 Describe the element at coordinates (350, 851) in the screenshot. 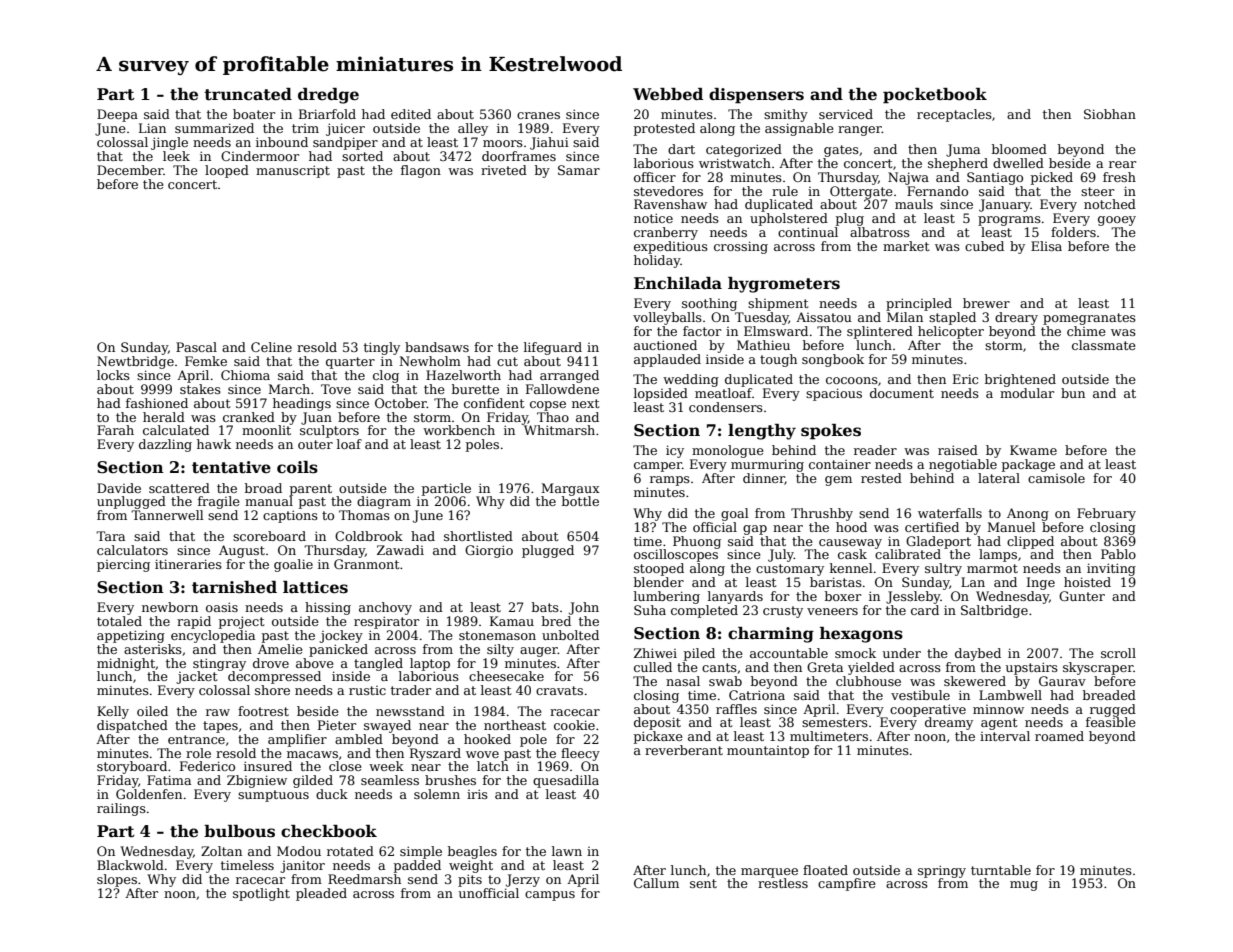

I see `rotated` at that location.
